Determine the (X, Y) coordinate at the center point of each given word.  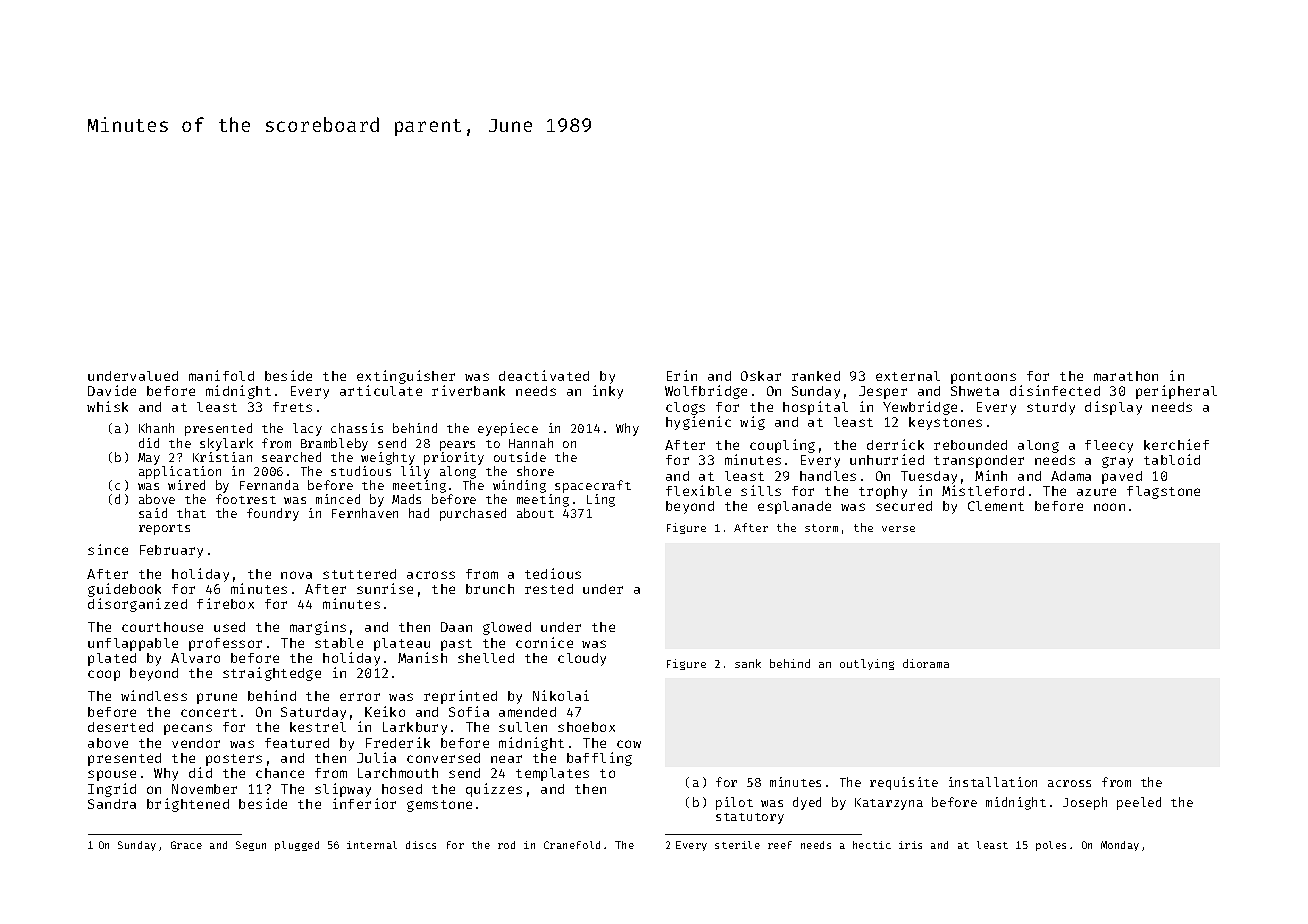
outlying (867, 664)
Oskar (761, 376)
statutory (750, 818)
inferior (364, 803)
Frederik (398, 742)
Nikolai (561, 695)
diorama (926, 663)
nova (296, 575)
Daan (456, 627)
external (908, 376)
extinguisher (406, 377)
